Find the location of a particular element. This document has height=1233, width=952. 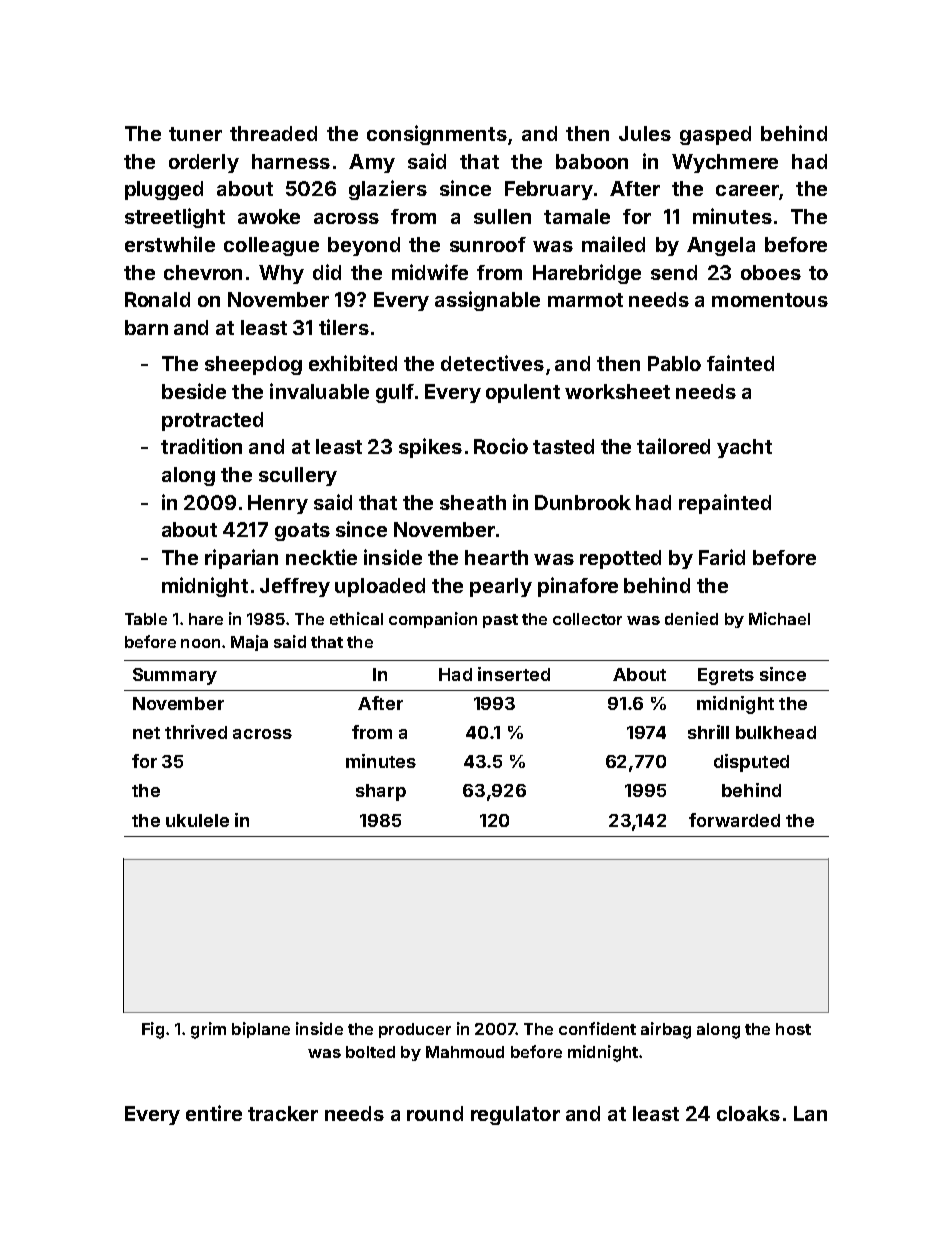

tracker is located at coordinates (283, 1113).
